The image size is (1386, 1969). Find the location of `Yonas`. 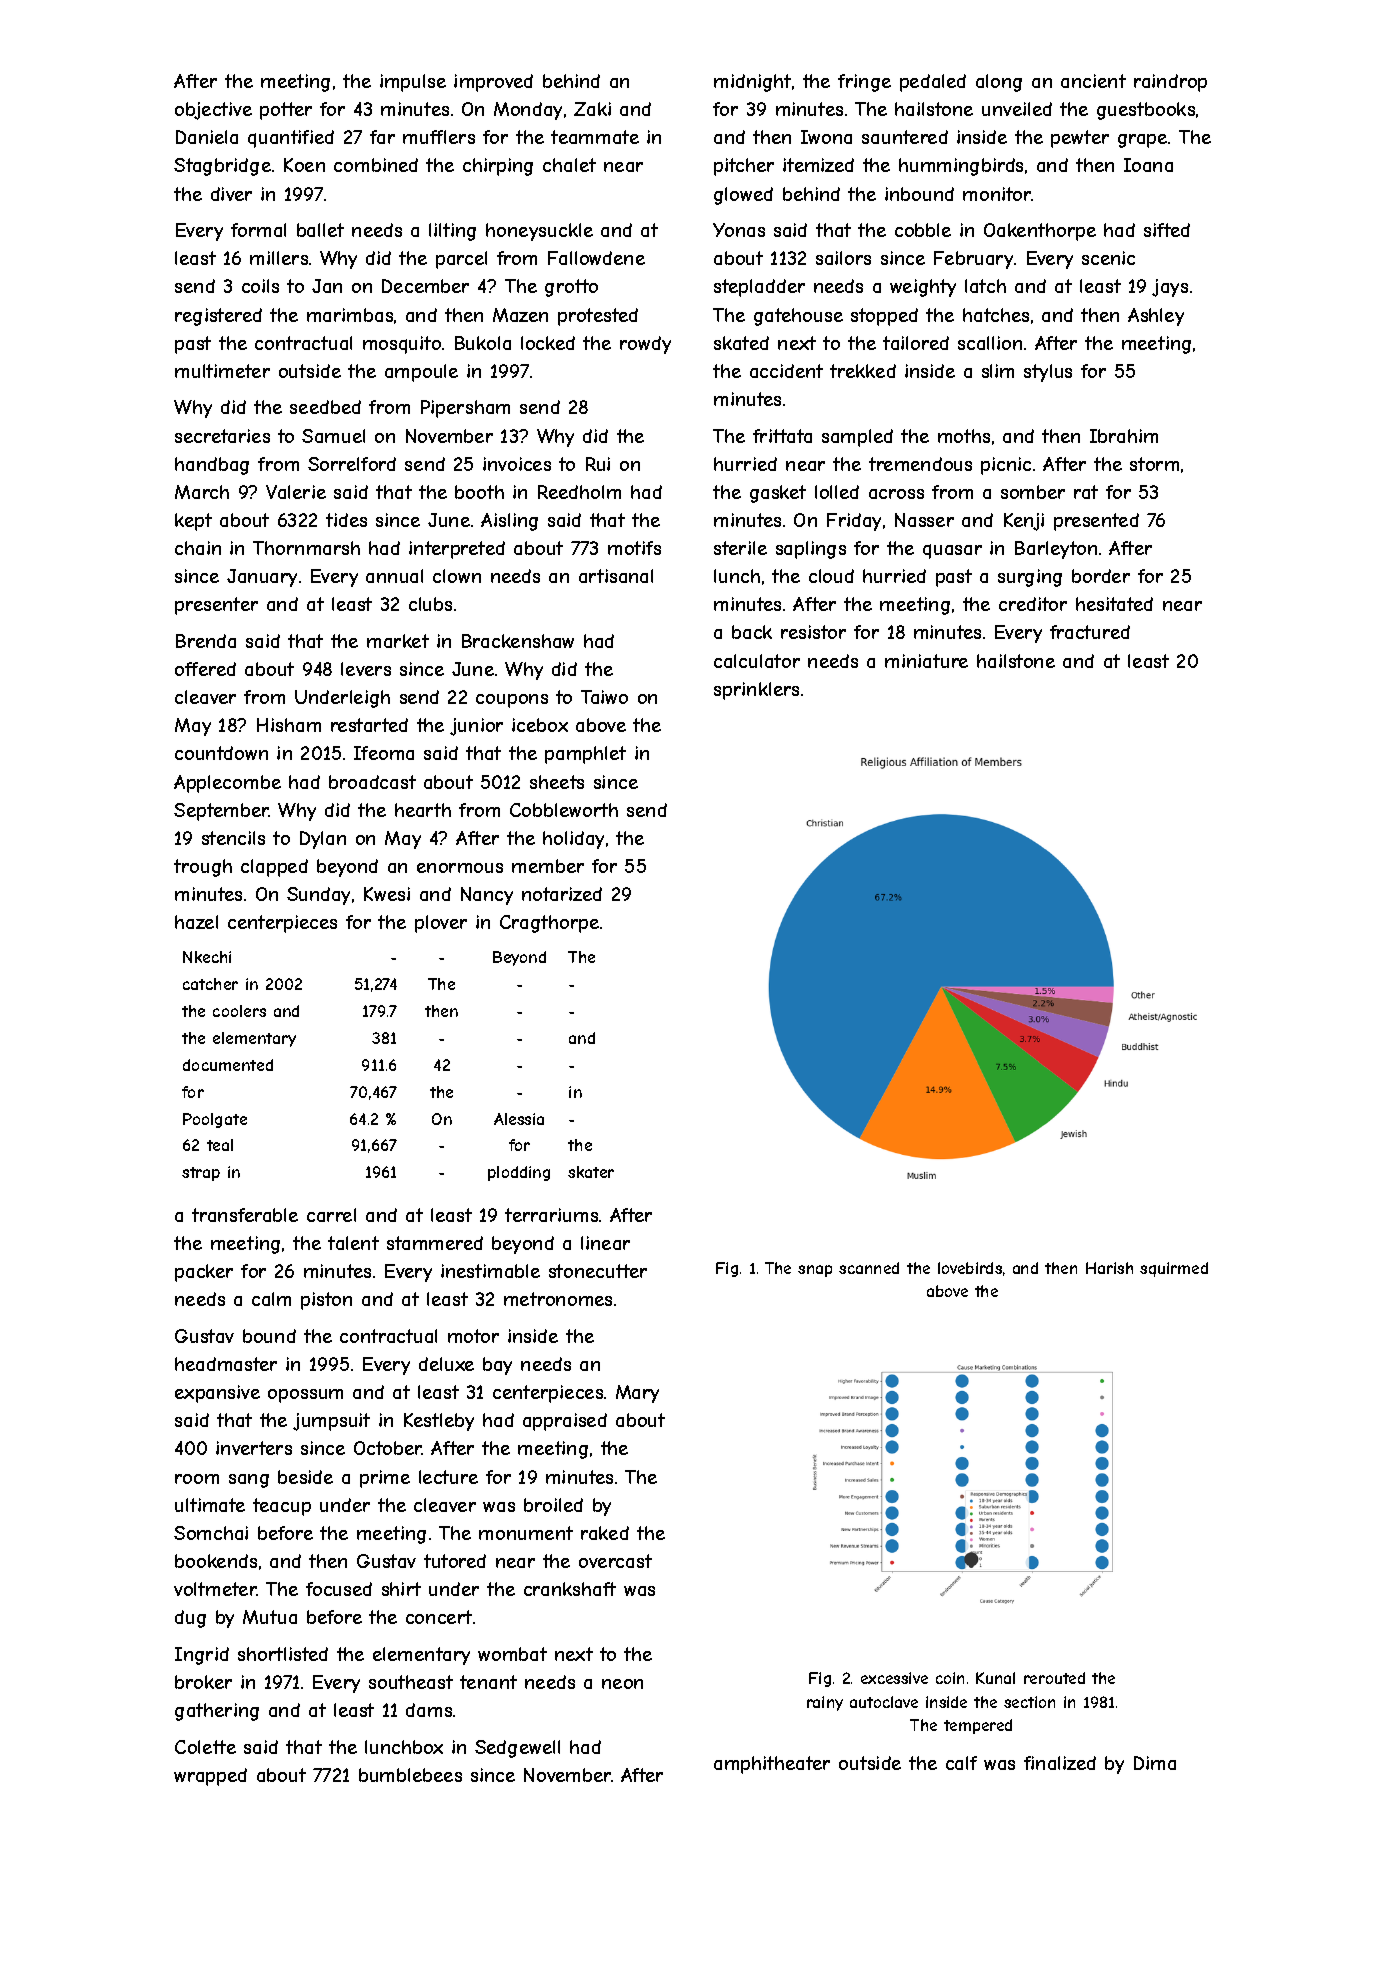

Yonas is located at coordinates (739, 230).
